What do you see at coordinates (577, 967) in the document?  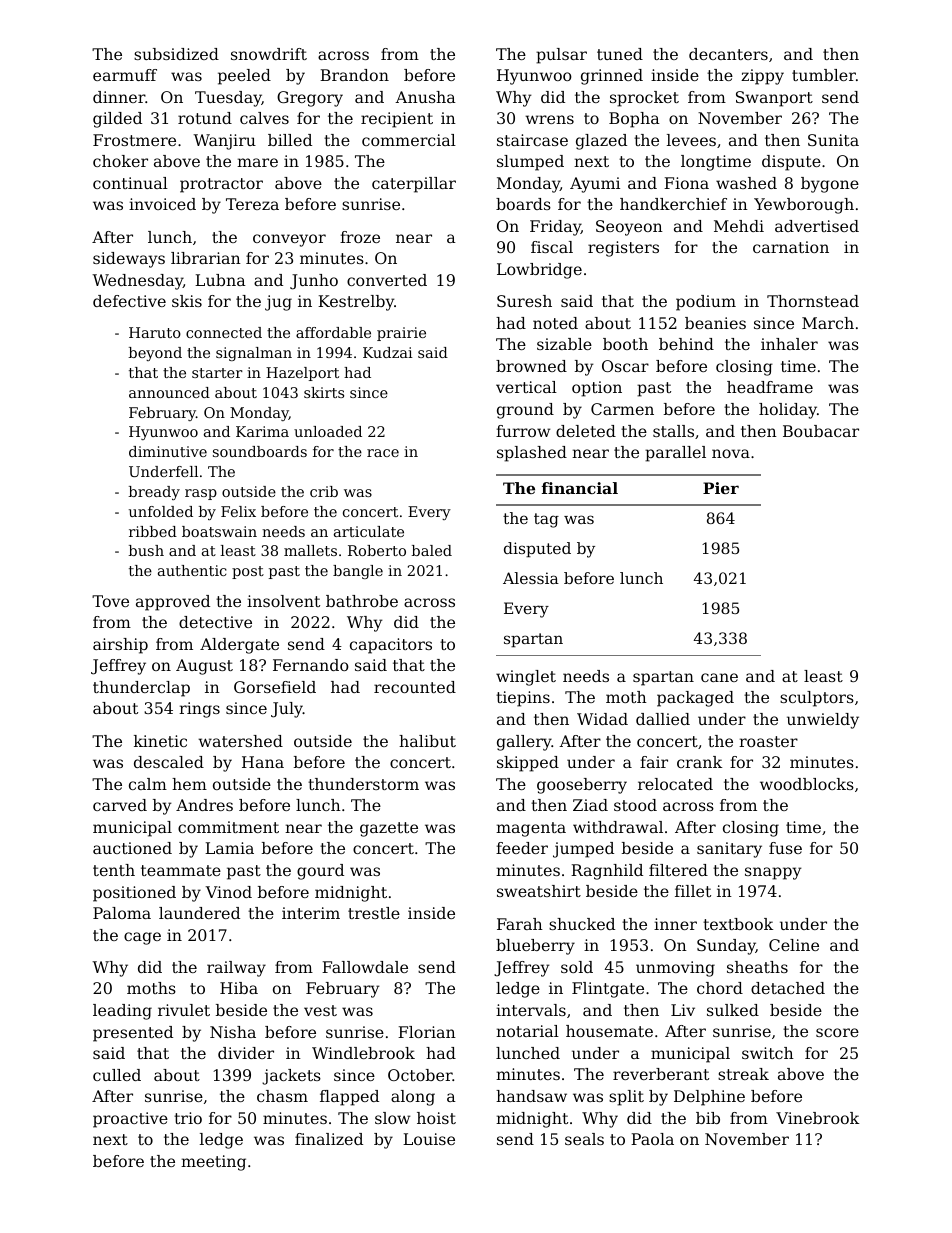 I see `sold` at bounding box center [577, 967].
